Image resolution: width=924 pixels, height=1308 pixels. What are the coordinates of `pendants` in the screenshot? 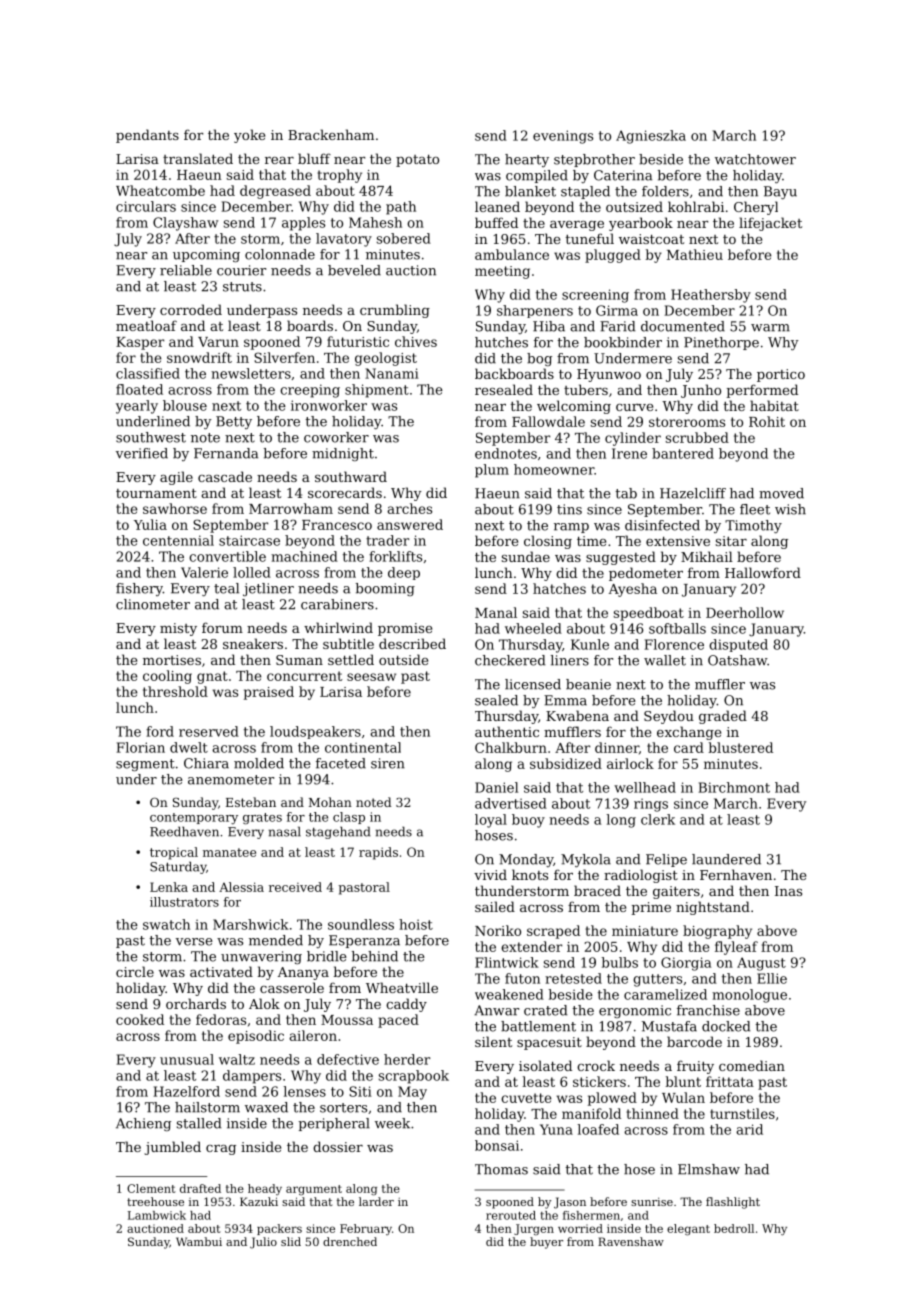 It's located at (147, 136).
